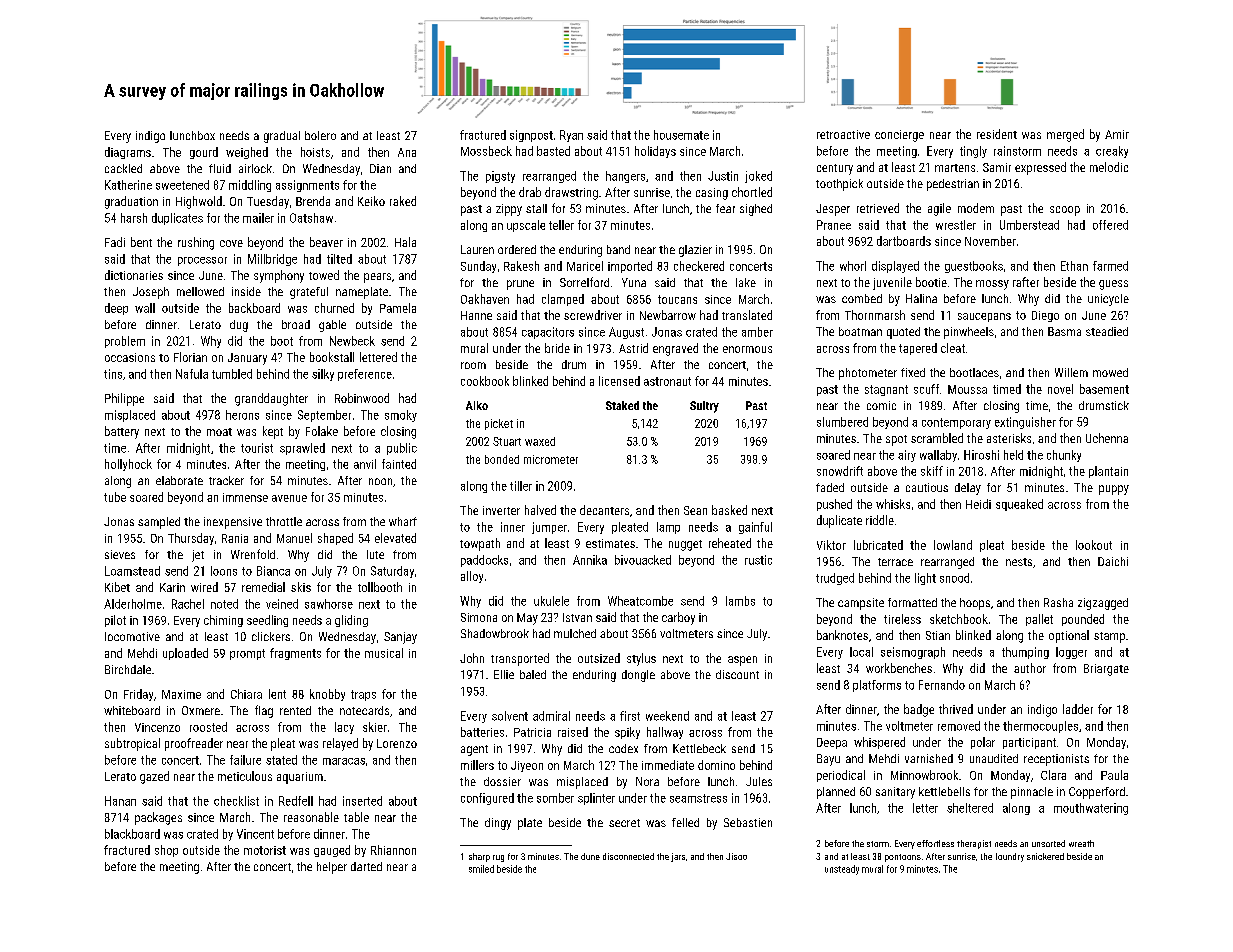  Describe the element at coordinates (473, 365) in the screenshot. I see `room` at that location.
